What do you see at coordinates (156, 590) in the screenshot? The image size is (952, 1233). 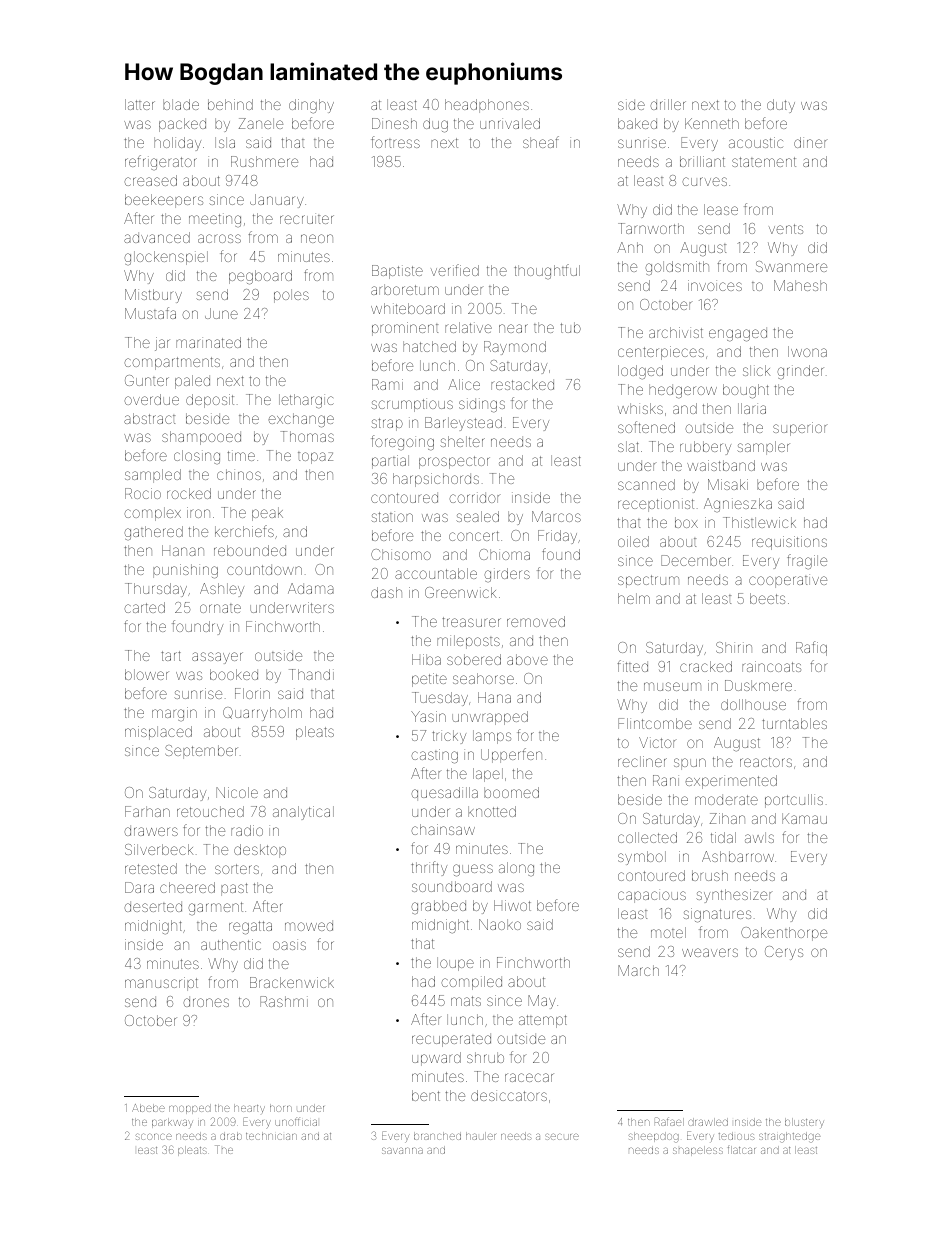 I see `Thursday` at bounding box center [156, 590].
